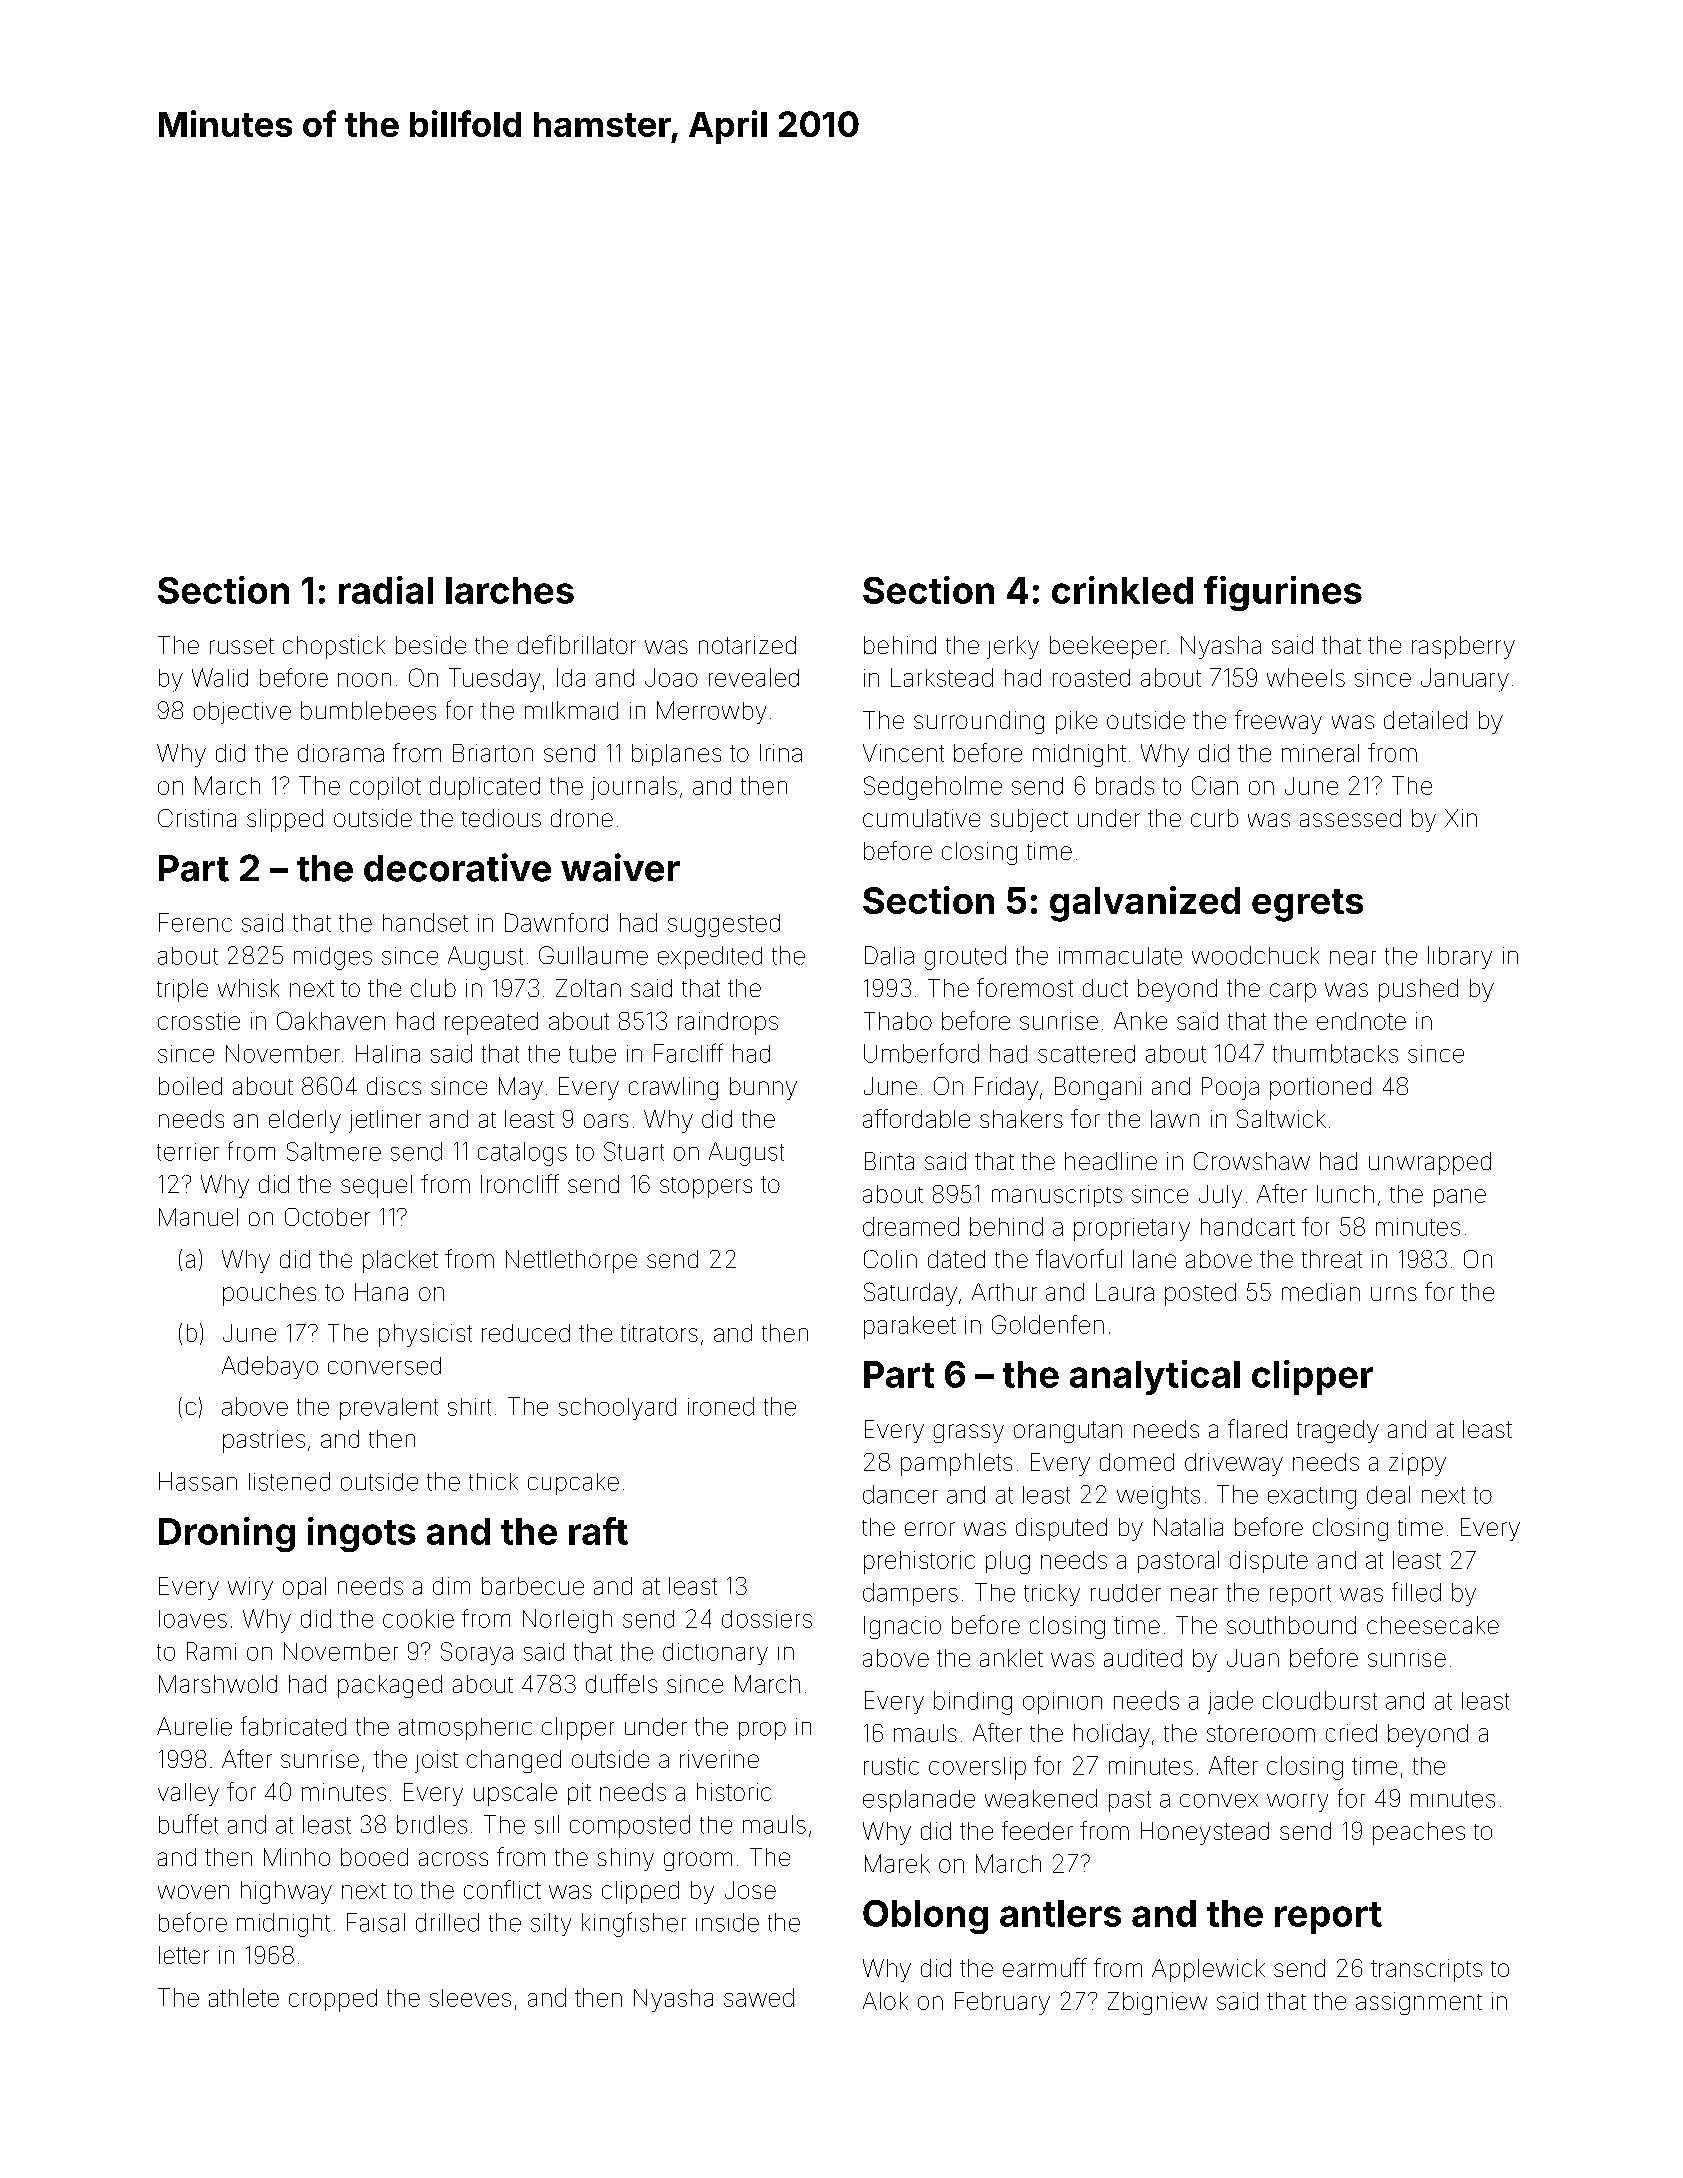  I want to click on thick, so click(493, 1482).
